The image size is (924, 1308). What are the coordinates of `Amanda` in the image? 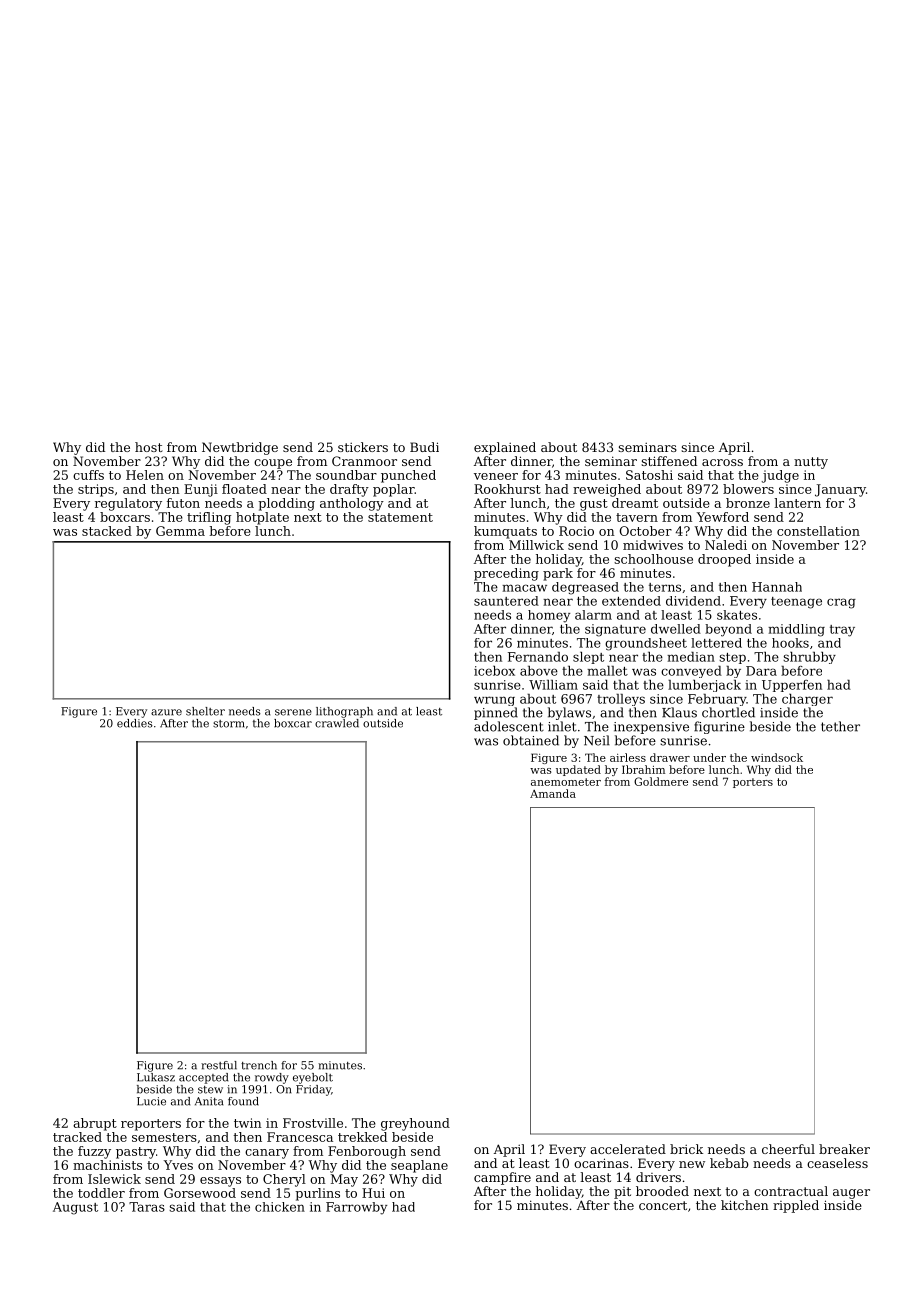 It's located at (553, 793).
